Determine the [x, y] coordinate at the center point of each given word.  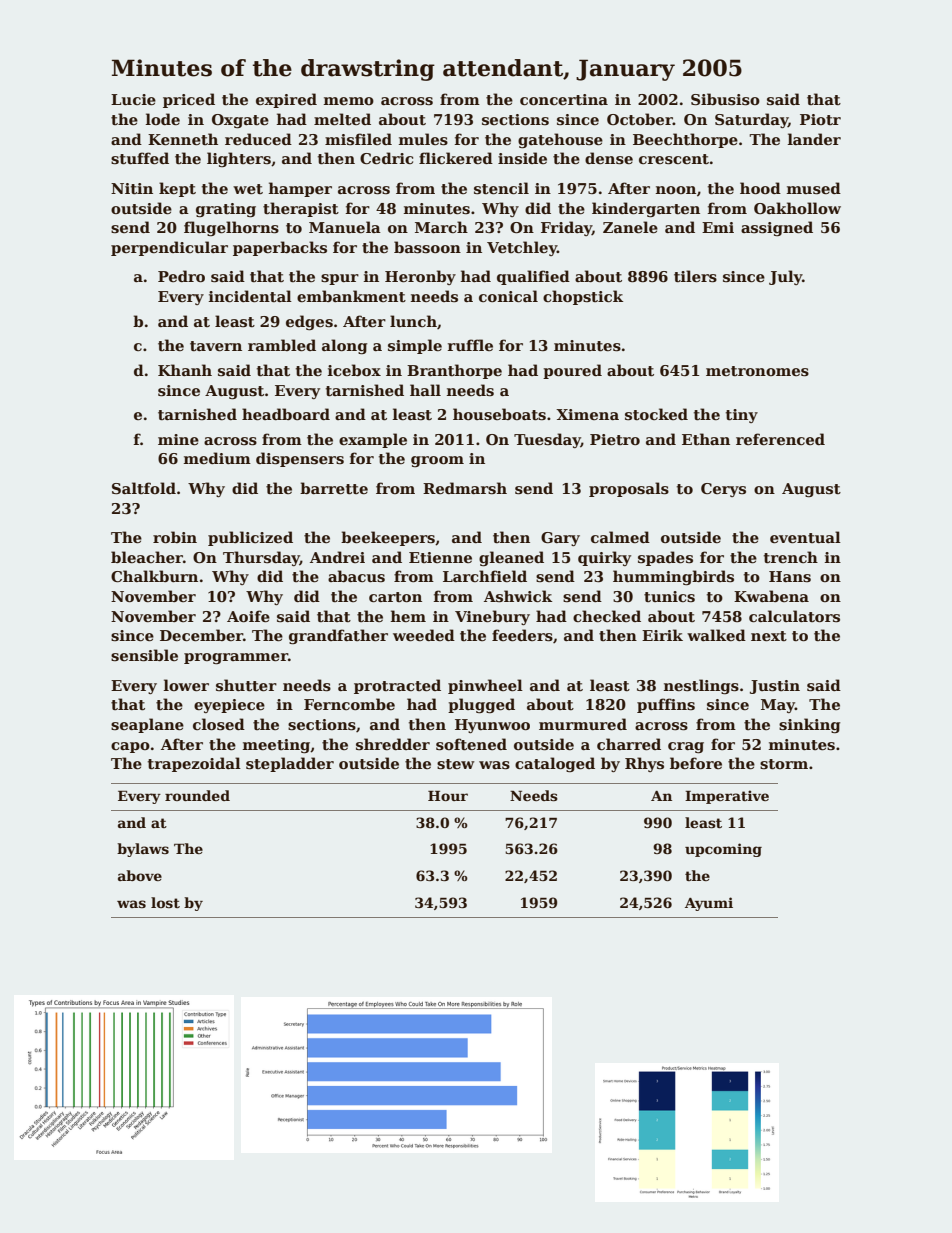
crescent [674, 159]
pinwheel [485, 686]
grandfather [338, 636]
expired [286, 100]
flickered [456, 158]
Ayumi [709, 904]
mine [178, 439]
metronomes [757, 371]
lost [165, 902]
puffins [666, 705]
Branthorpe [454, 371]
